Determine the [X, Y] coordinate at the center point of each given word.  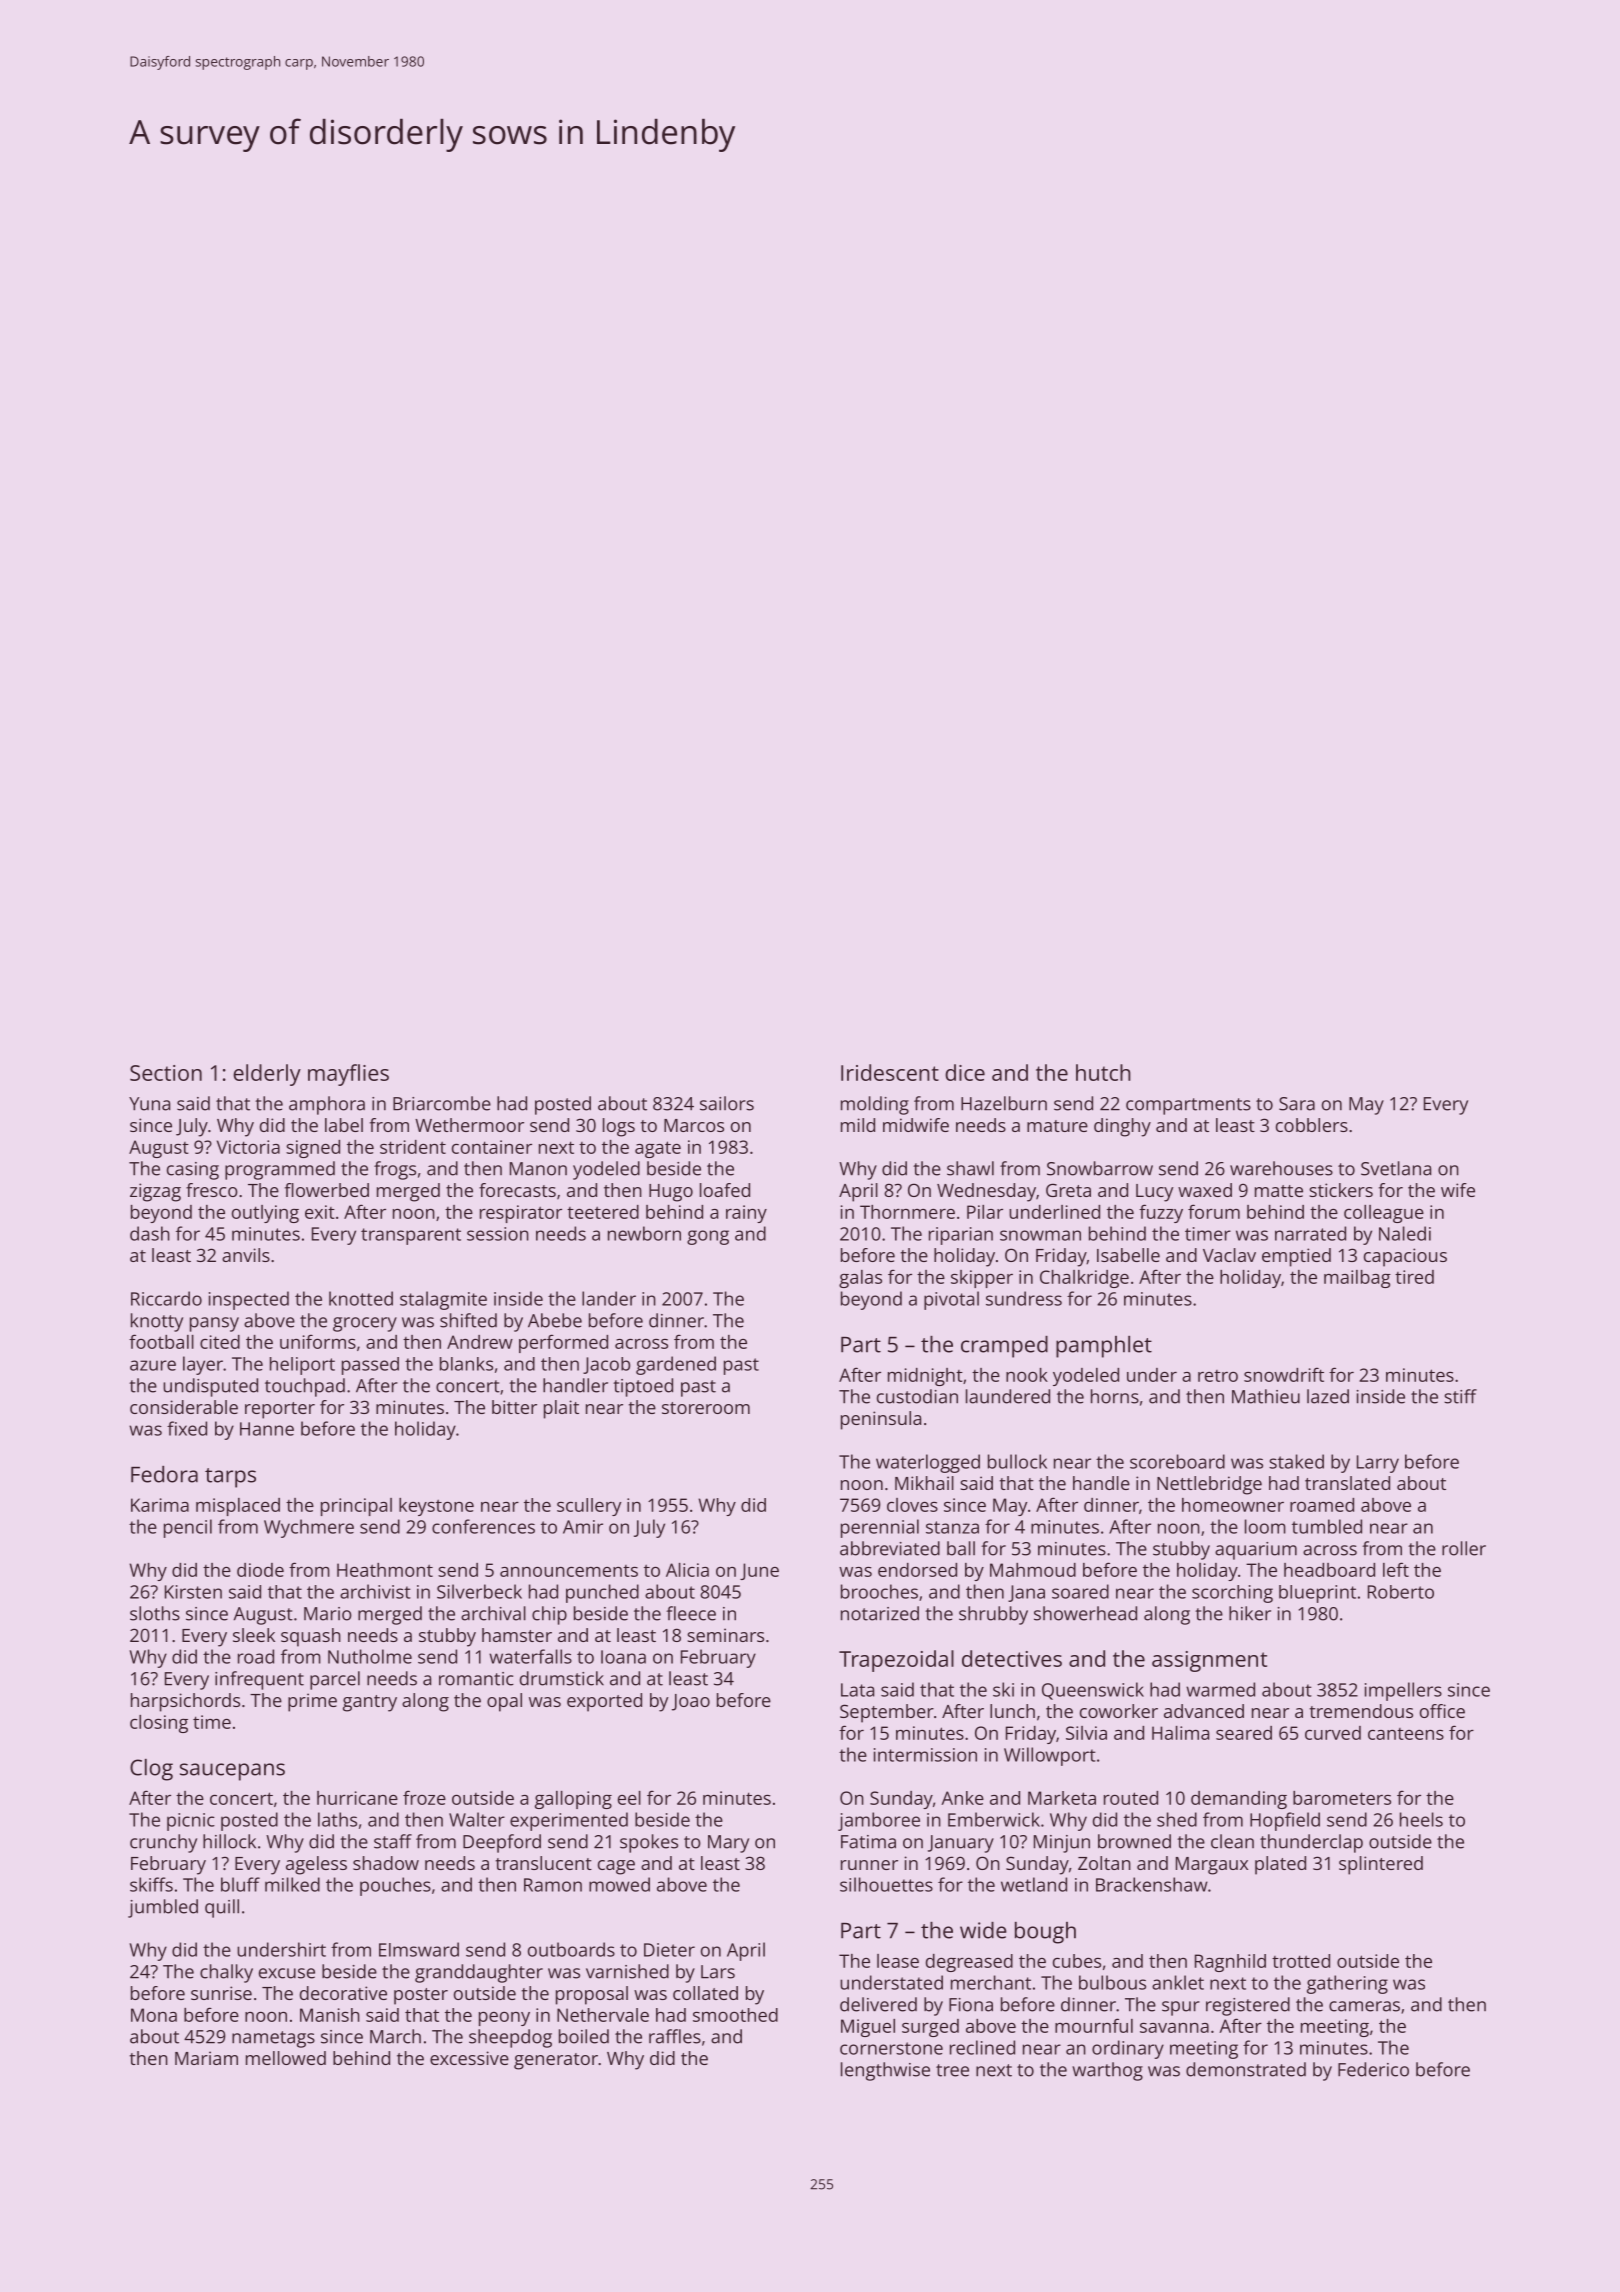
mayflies [348, 1075]
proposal [592, 1995]
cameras [1364, 2006]
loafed [725, 1190]
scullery [589, 1507]
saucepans [232, 1772]
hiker [1250, 1613]
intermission [925, 1755]
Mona [154, 2015]
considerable [184, 1407]
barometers [1342, 1798]
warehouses [1281, 1168]
